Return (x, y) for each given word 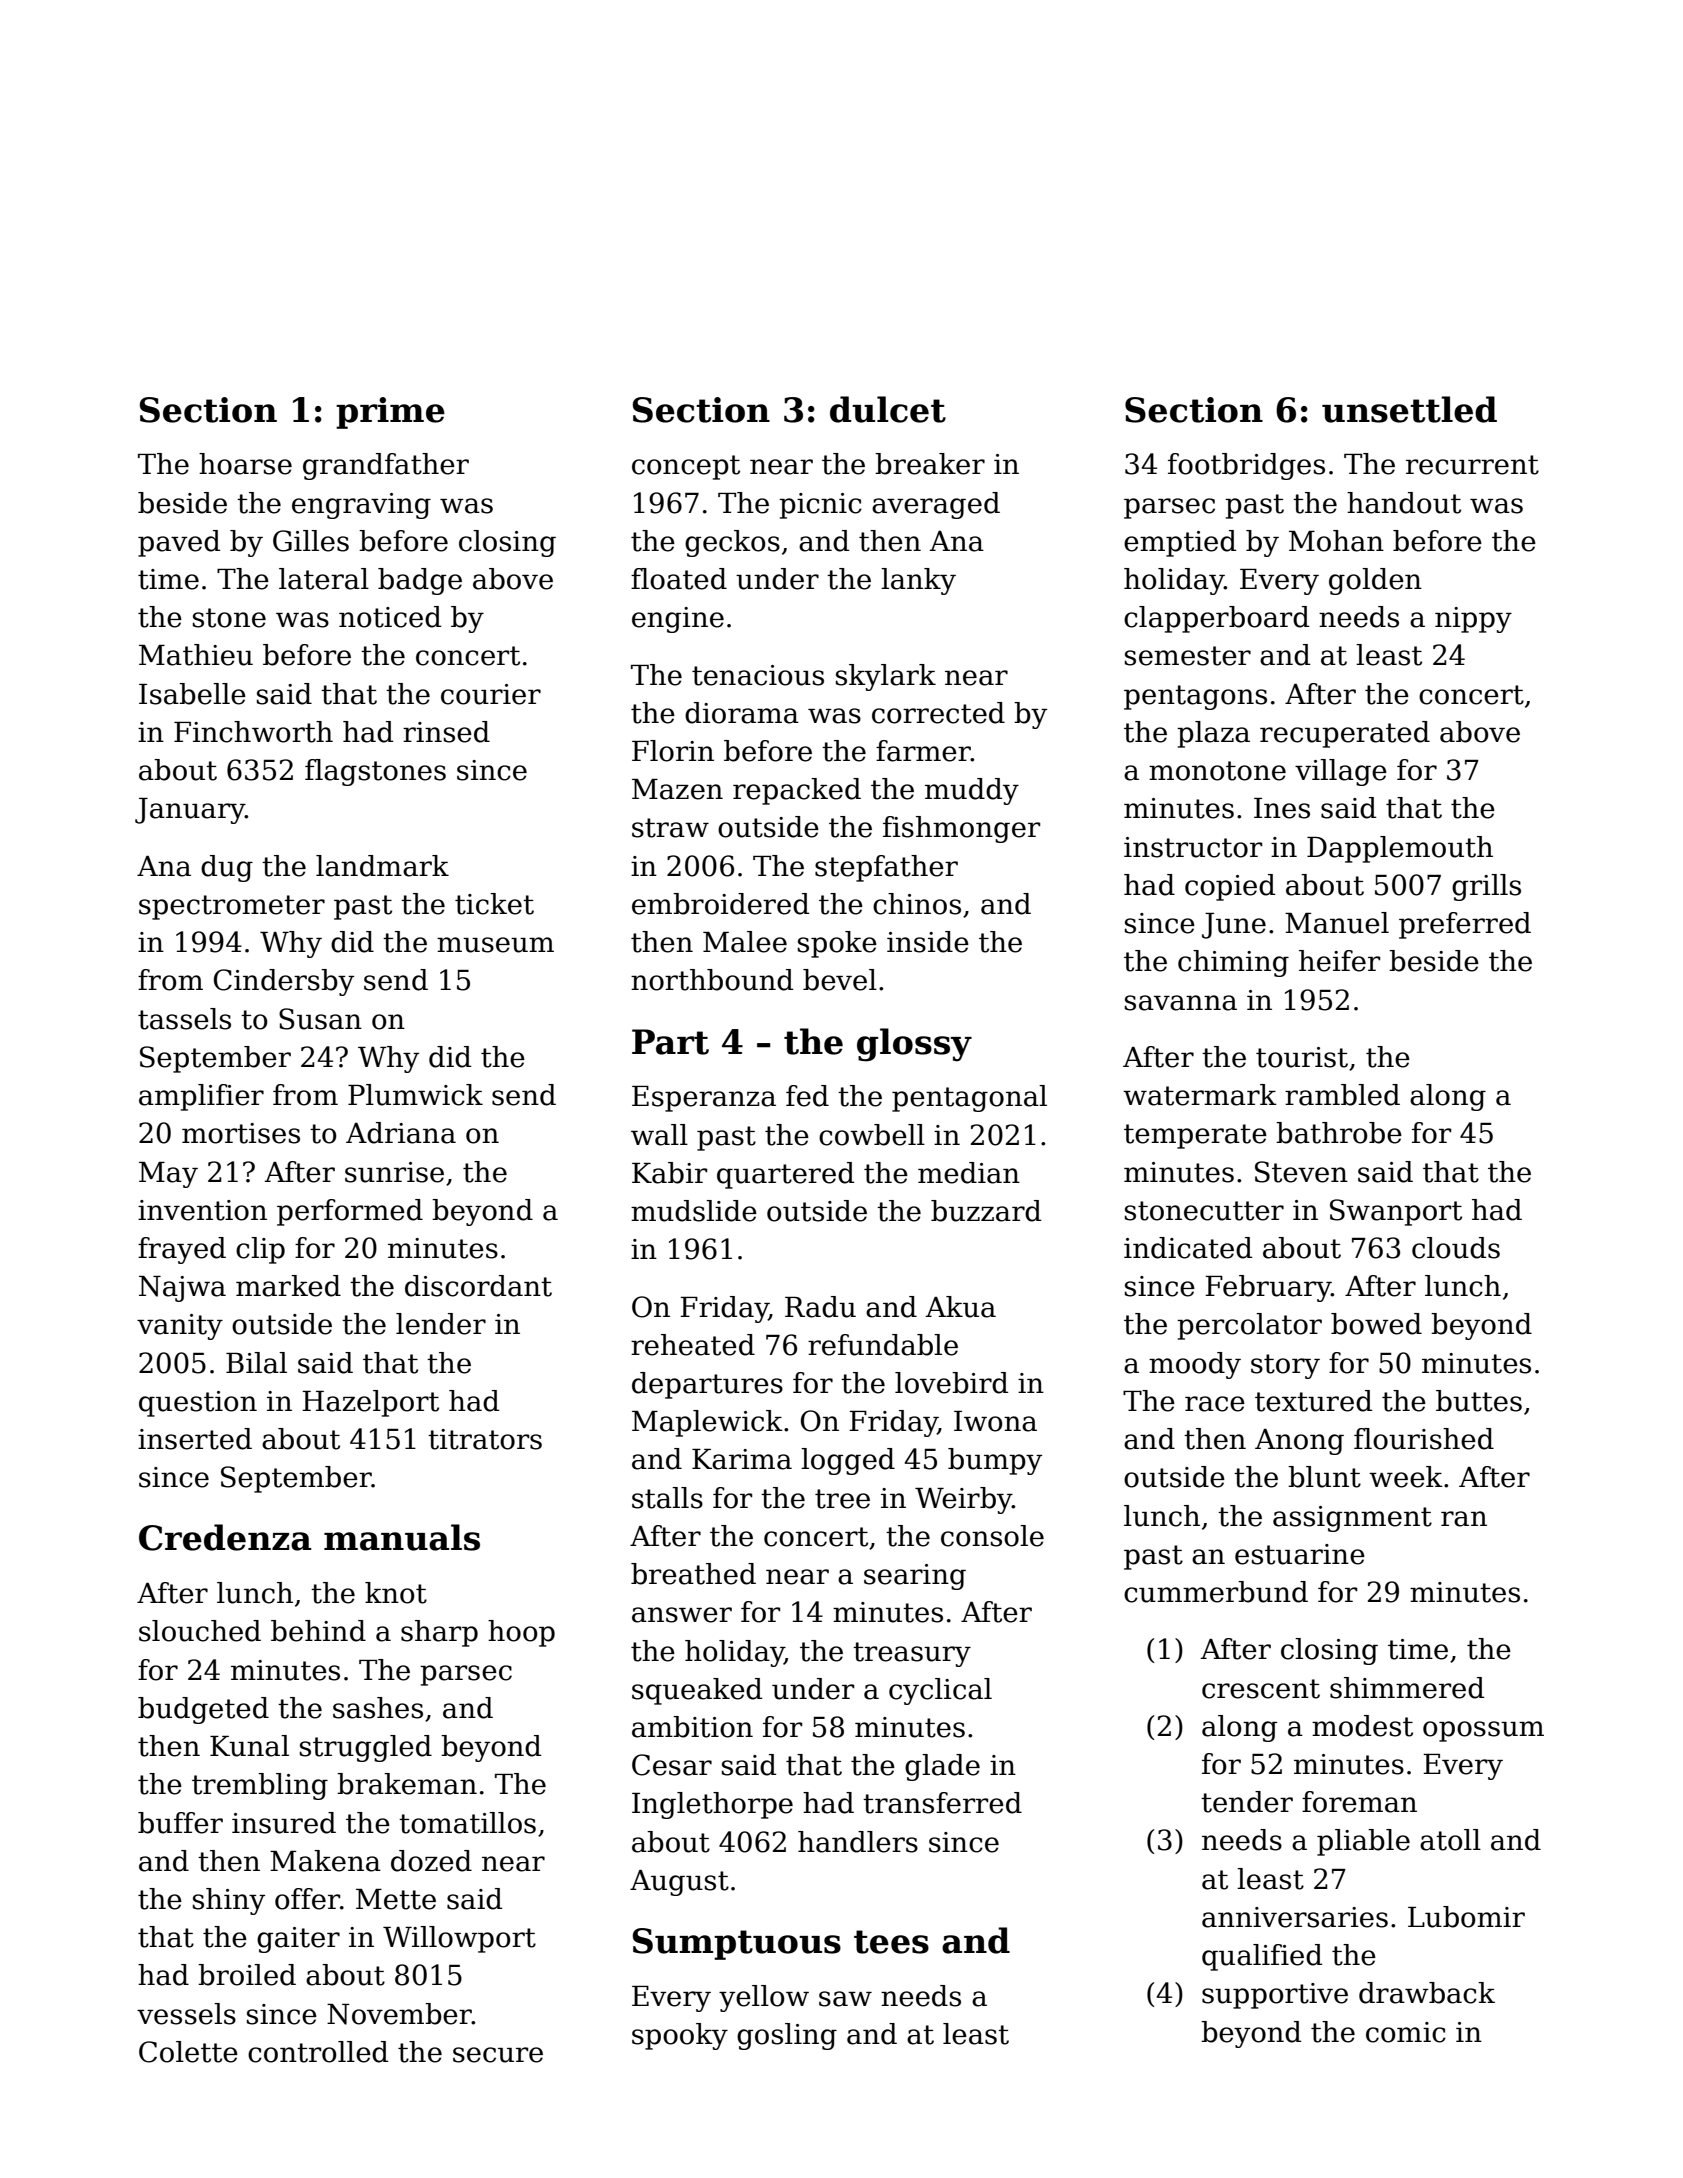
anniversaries (1295, 1917)
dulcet (888, 409)
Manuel (1337, 923)
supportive (1275, 1996)
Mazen (677, 789)
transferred (942, 1803)
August (679, 1883)
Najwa (182, 1289)
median (969, 1173)
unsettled (1409, 409)
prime (390, 413)
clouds (1456, 1248)
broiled (247, 1975)
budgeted (203, 1710)
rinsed (446, 732)
